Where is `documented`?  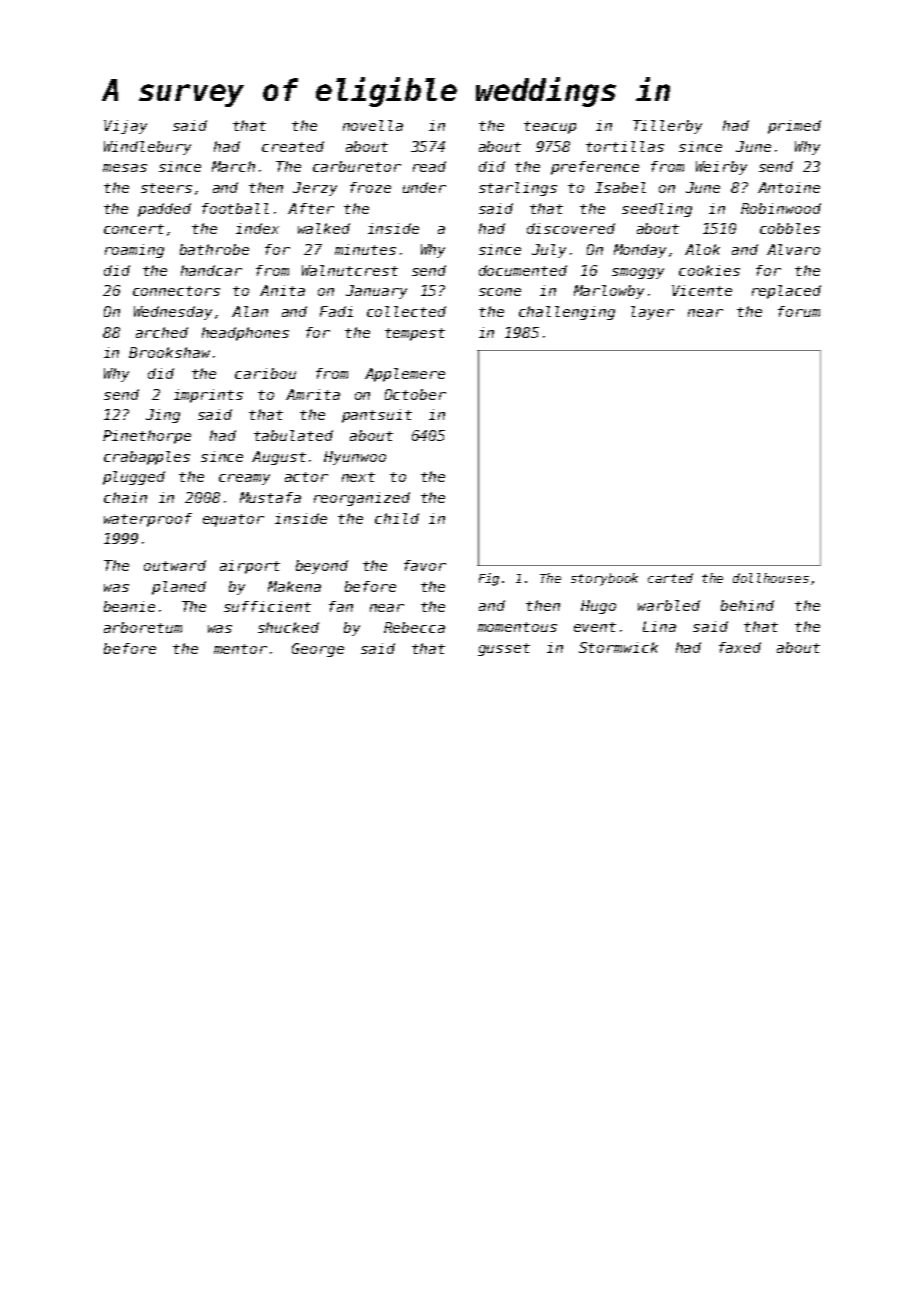 documented is located at coordinates (523, 270).
